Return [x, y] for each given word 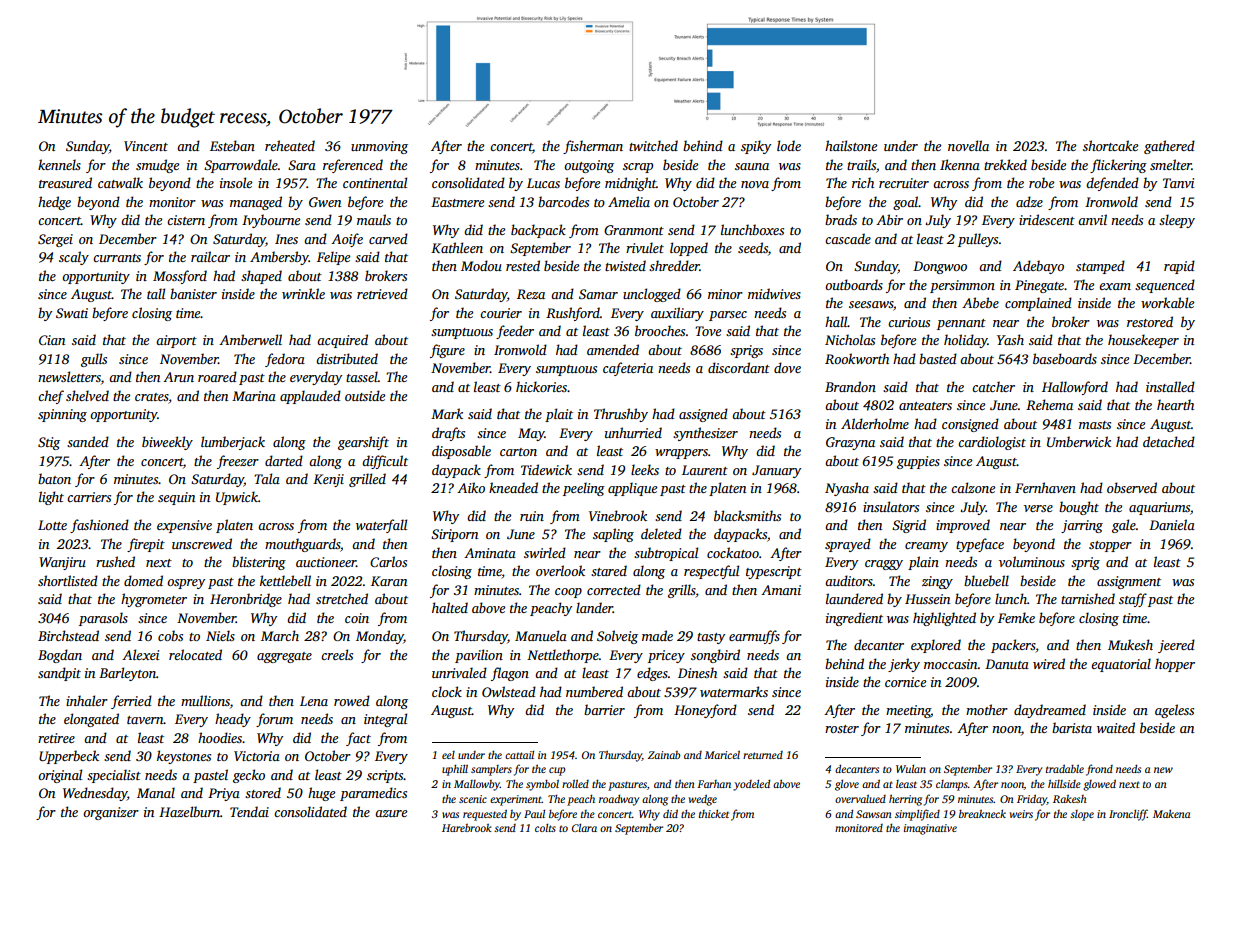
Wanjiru [62, 563]
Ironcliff [1128, 815]
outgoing [589, 166]
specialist [114, 776]
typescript [774, 572]
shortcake [1110, 145]
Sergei [55, 240]
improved [963, 526]
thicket [714, 813]
